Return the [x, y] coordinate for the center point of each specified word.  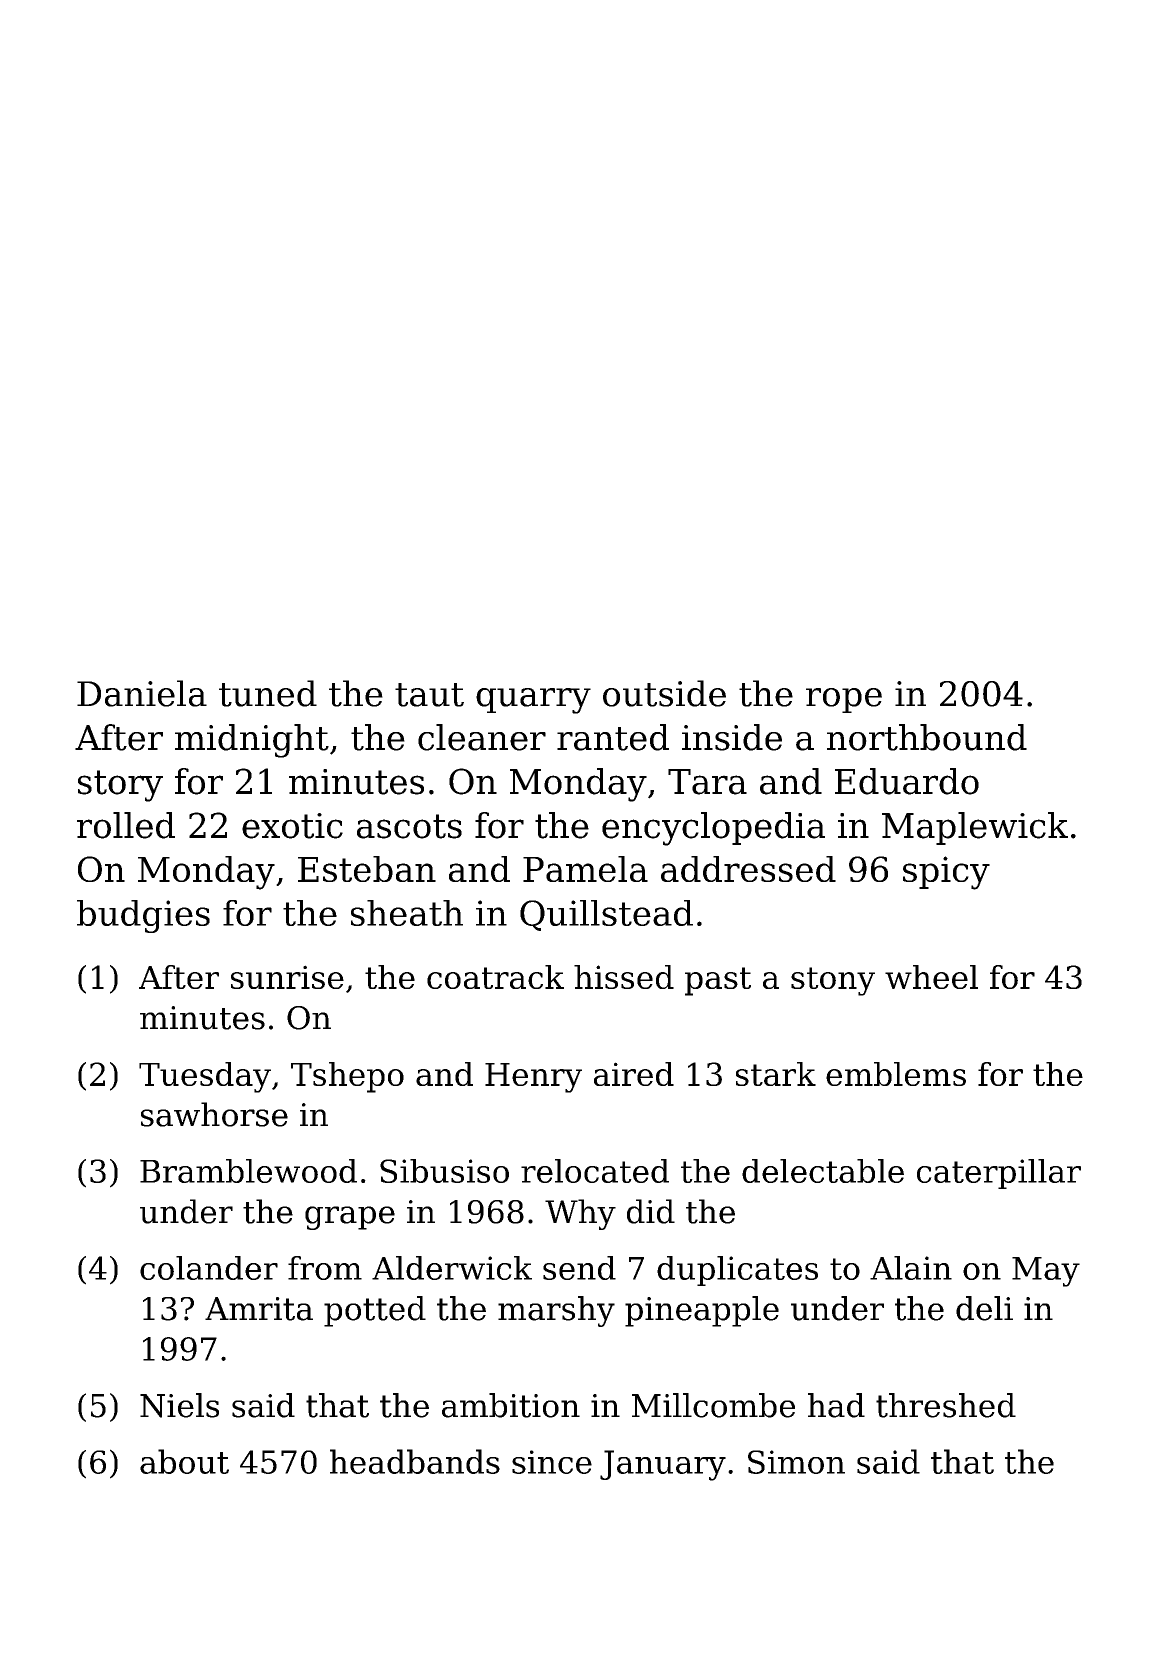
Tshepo [347, 1077]
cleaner [482, 737]
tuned [268, 693]
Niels [179, 1405]
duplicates [737, 1271]
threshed [946, 1405]
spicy [946, 873]
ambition [511, 1405]
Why [580, 1214]
